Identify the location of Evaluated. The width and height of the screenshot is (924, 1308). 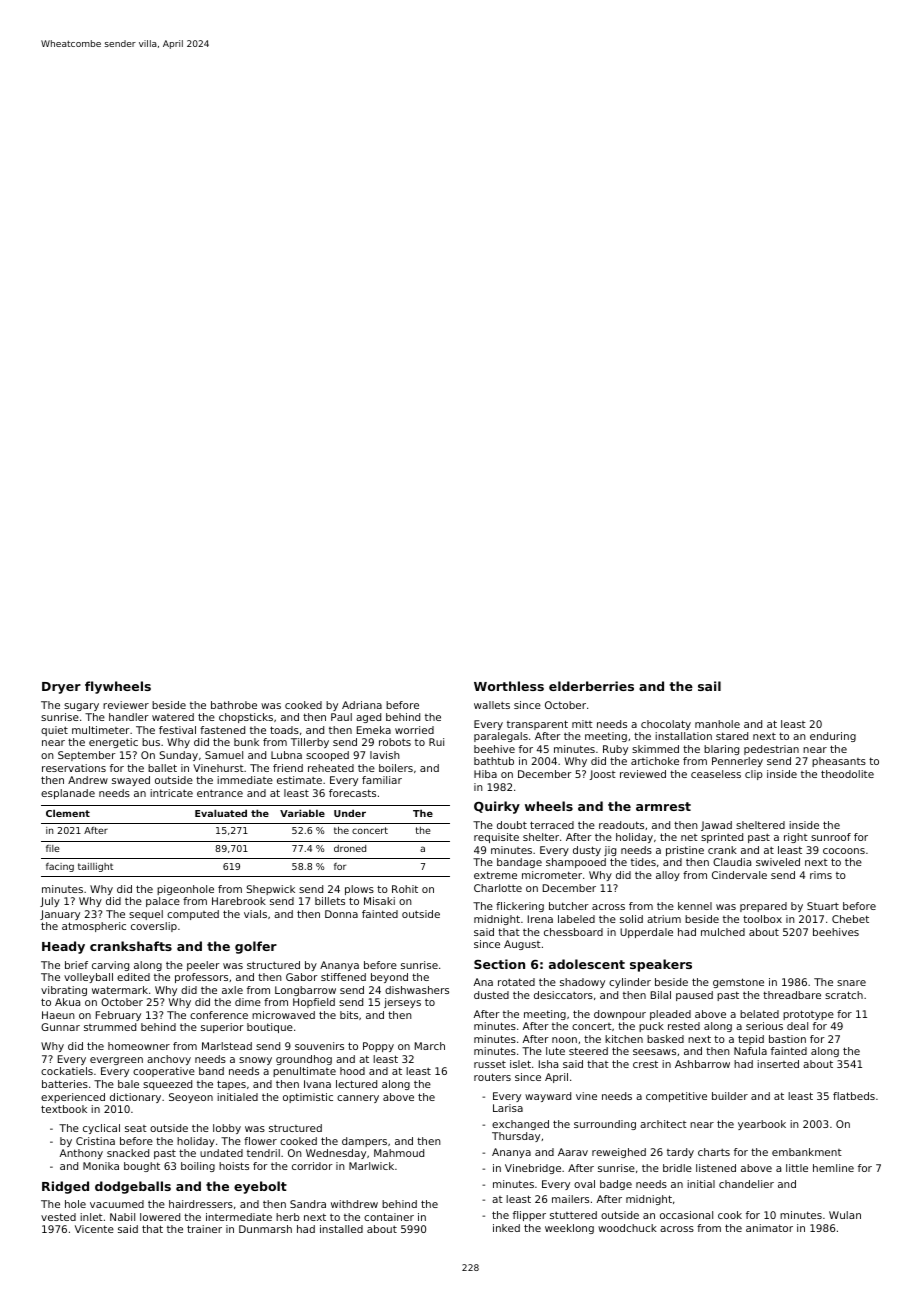
(221, 813).
